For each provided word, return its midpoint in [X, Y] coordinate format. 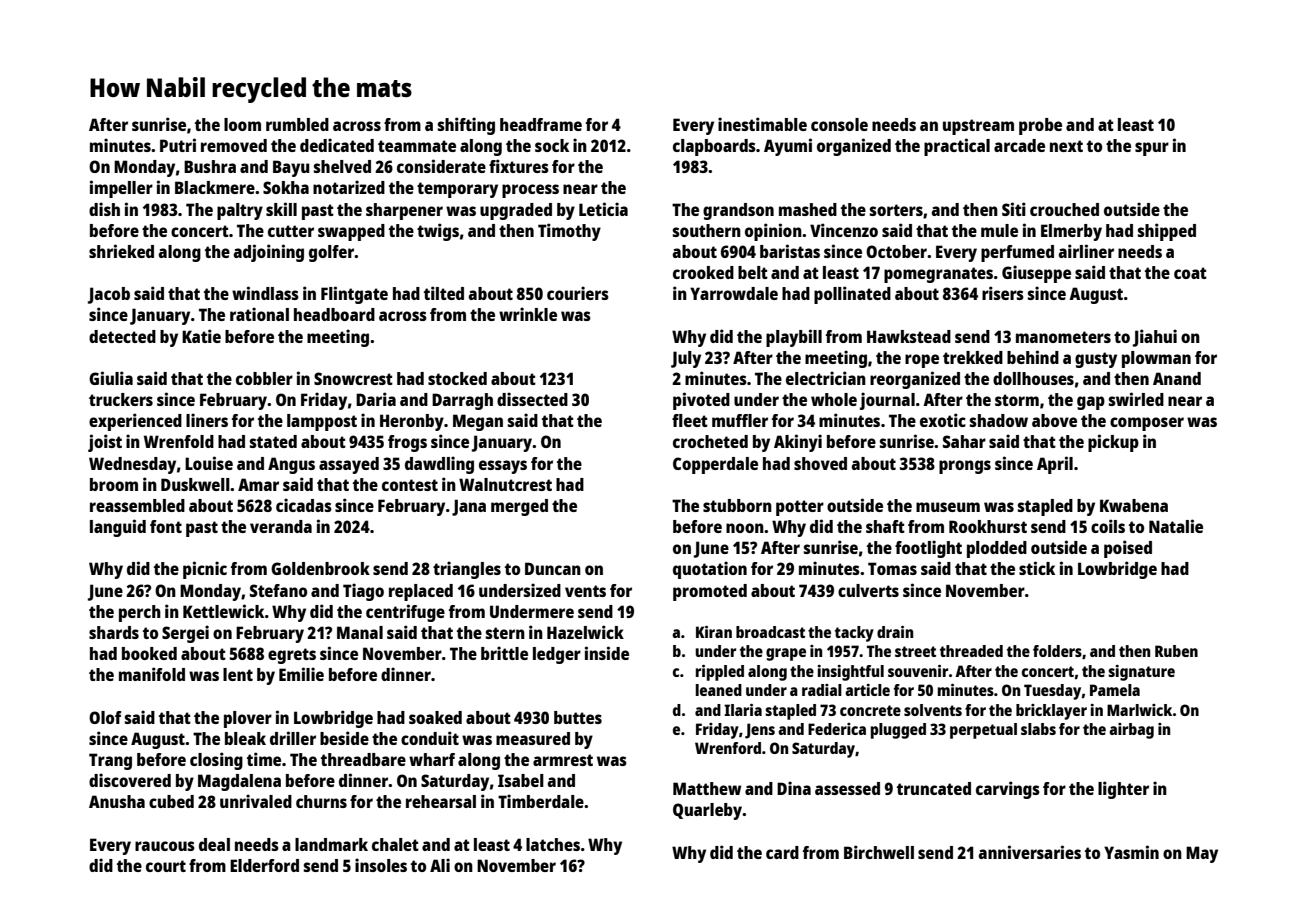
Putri [178, 145]
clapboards [714, 147]
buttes [578, 717]
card [782, 852]
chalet [395, 844]
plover [248, 719]
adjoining [269, 253]
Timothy [569, 232]
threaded [971, 651]
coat [1190, 273]
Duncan [553, 568]
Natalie [1176, 526]
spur [1152, 149]
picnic [205, 570]
